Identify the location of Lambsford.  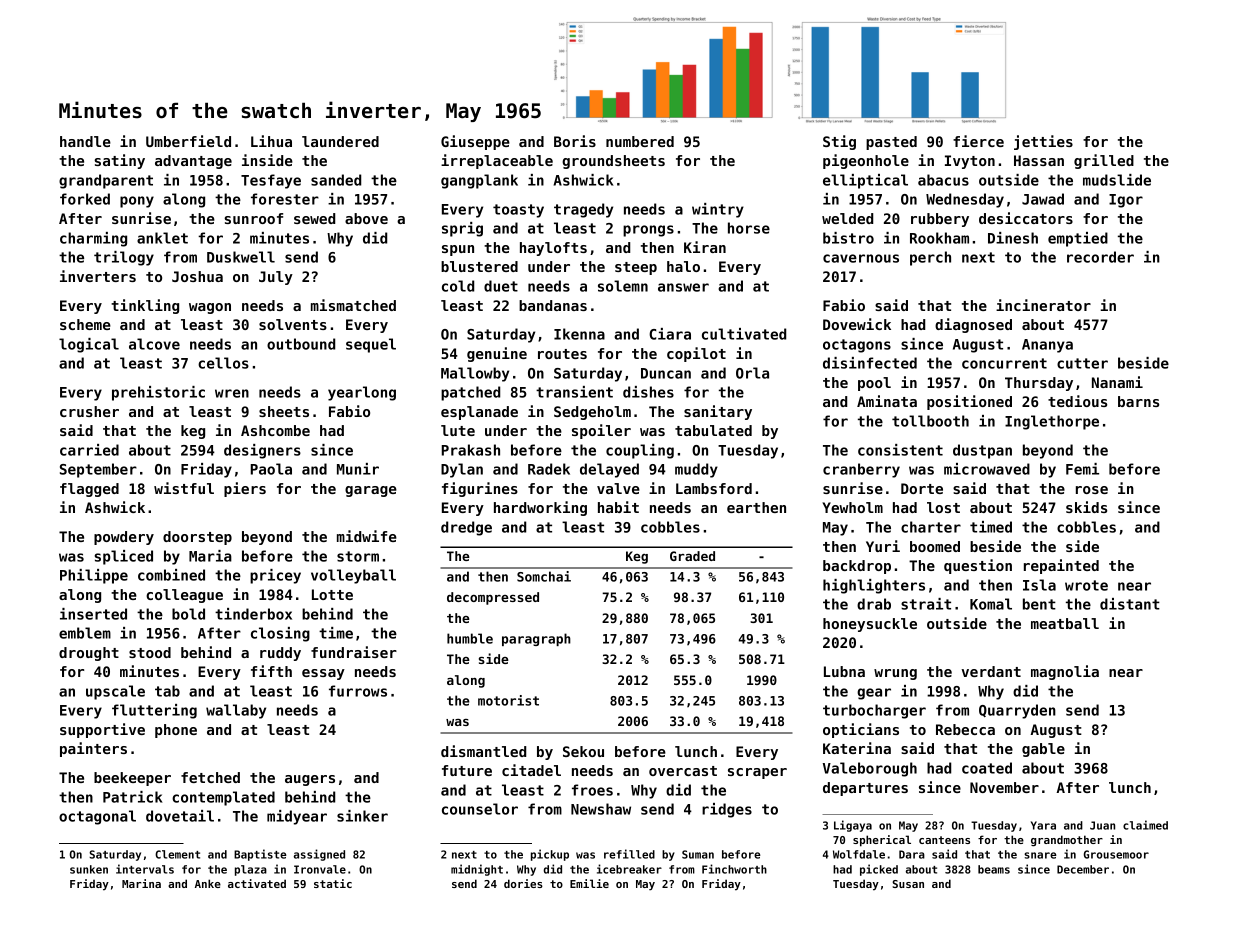
(714, 488).
